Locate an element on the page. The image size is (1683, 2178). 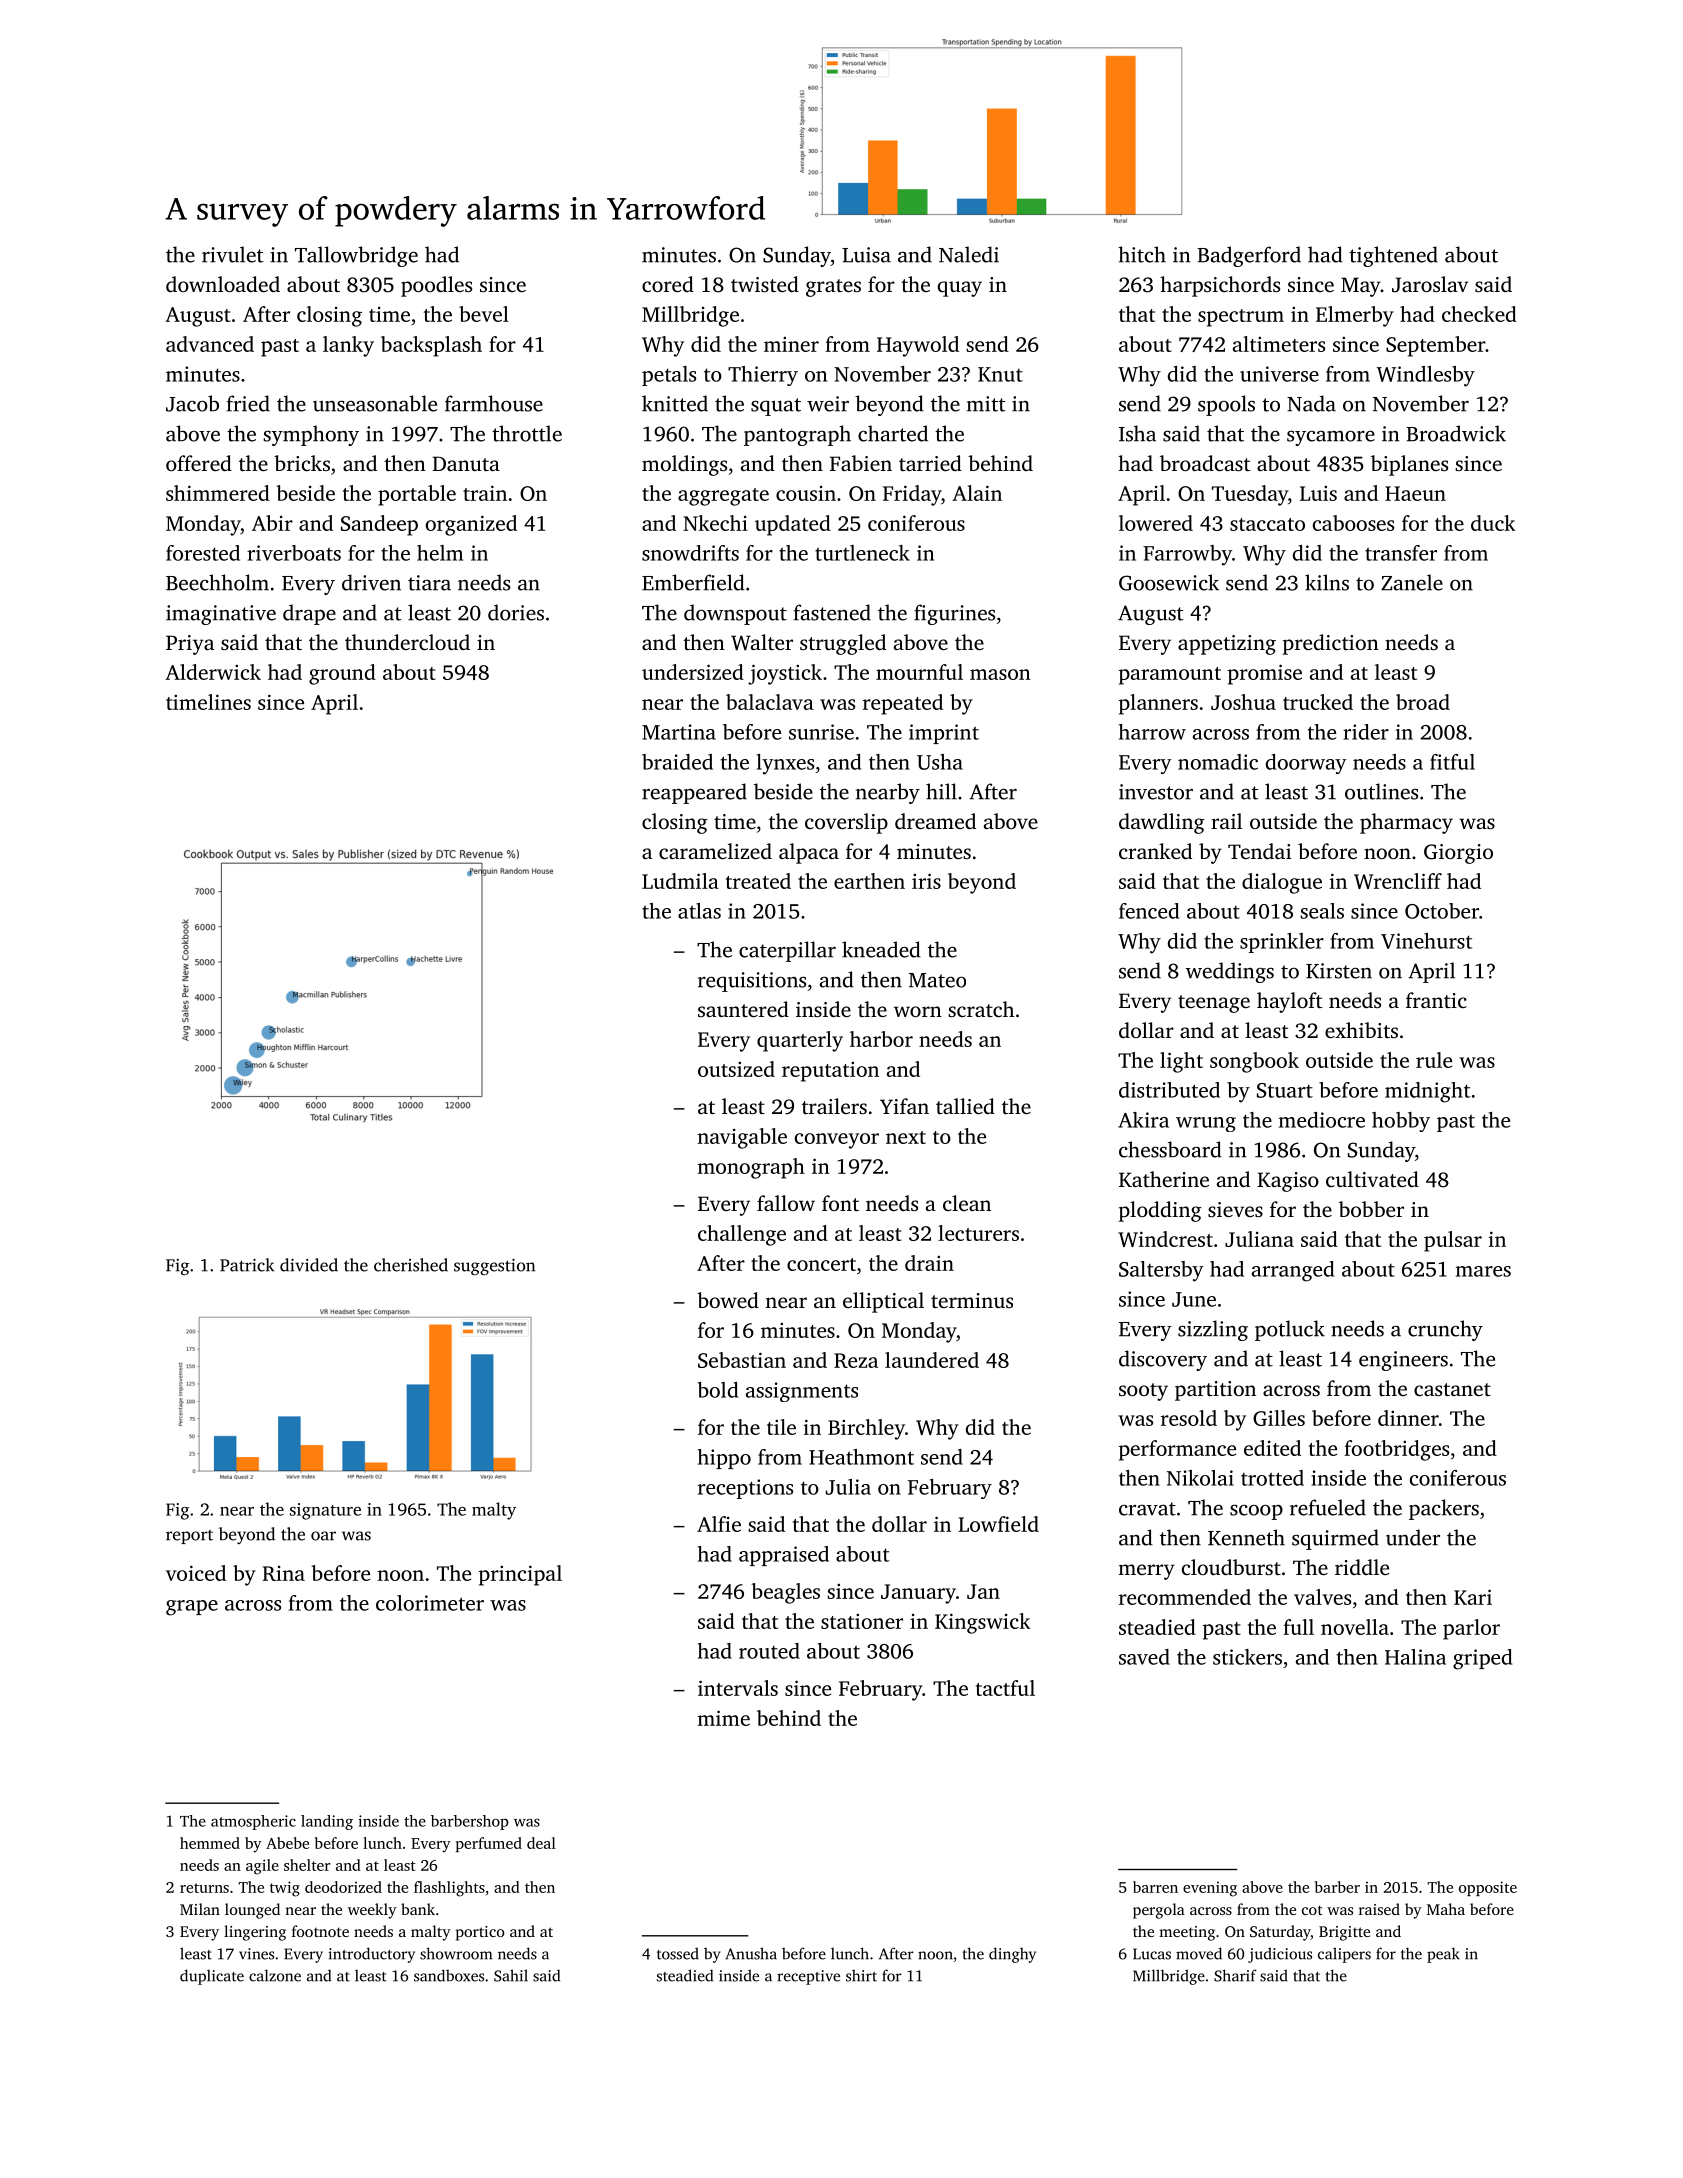
navigable is located at coordinates (742, 1138).
